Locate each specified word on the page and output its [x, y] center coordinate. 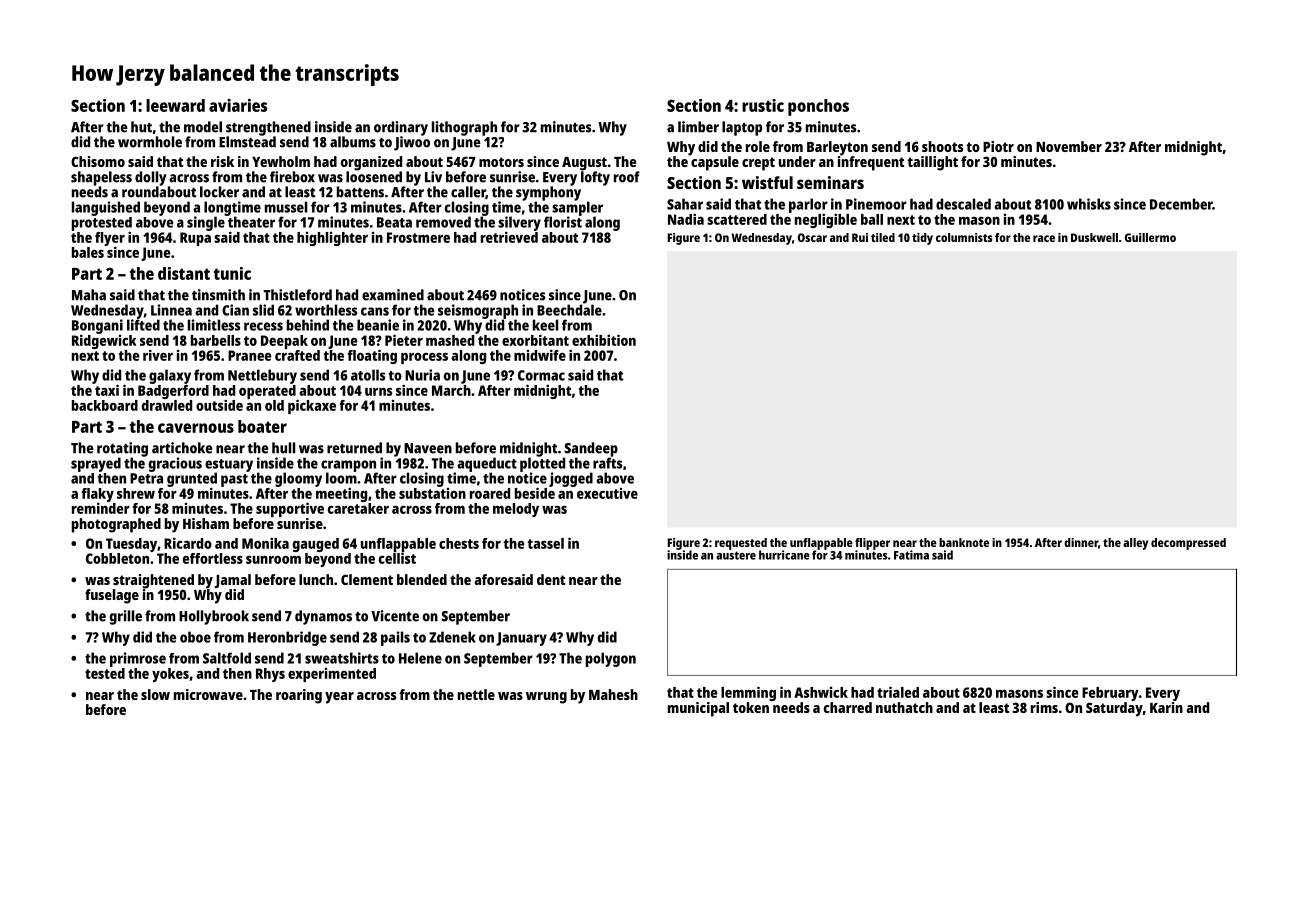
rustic [763, 105]
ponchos [818, 107]
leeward [175, 105]
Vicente [395, 616]
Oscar [812, 237]
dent [551, 579]
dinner [1081, 542]
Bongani [97, 326]
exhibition [604, 340]
